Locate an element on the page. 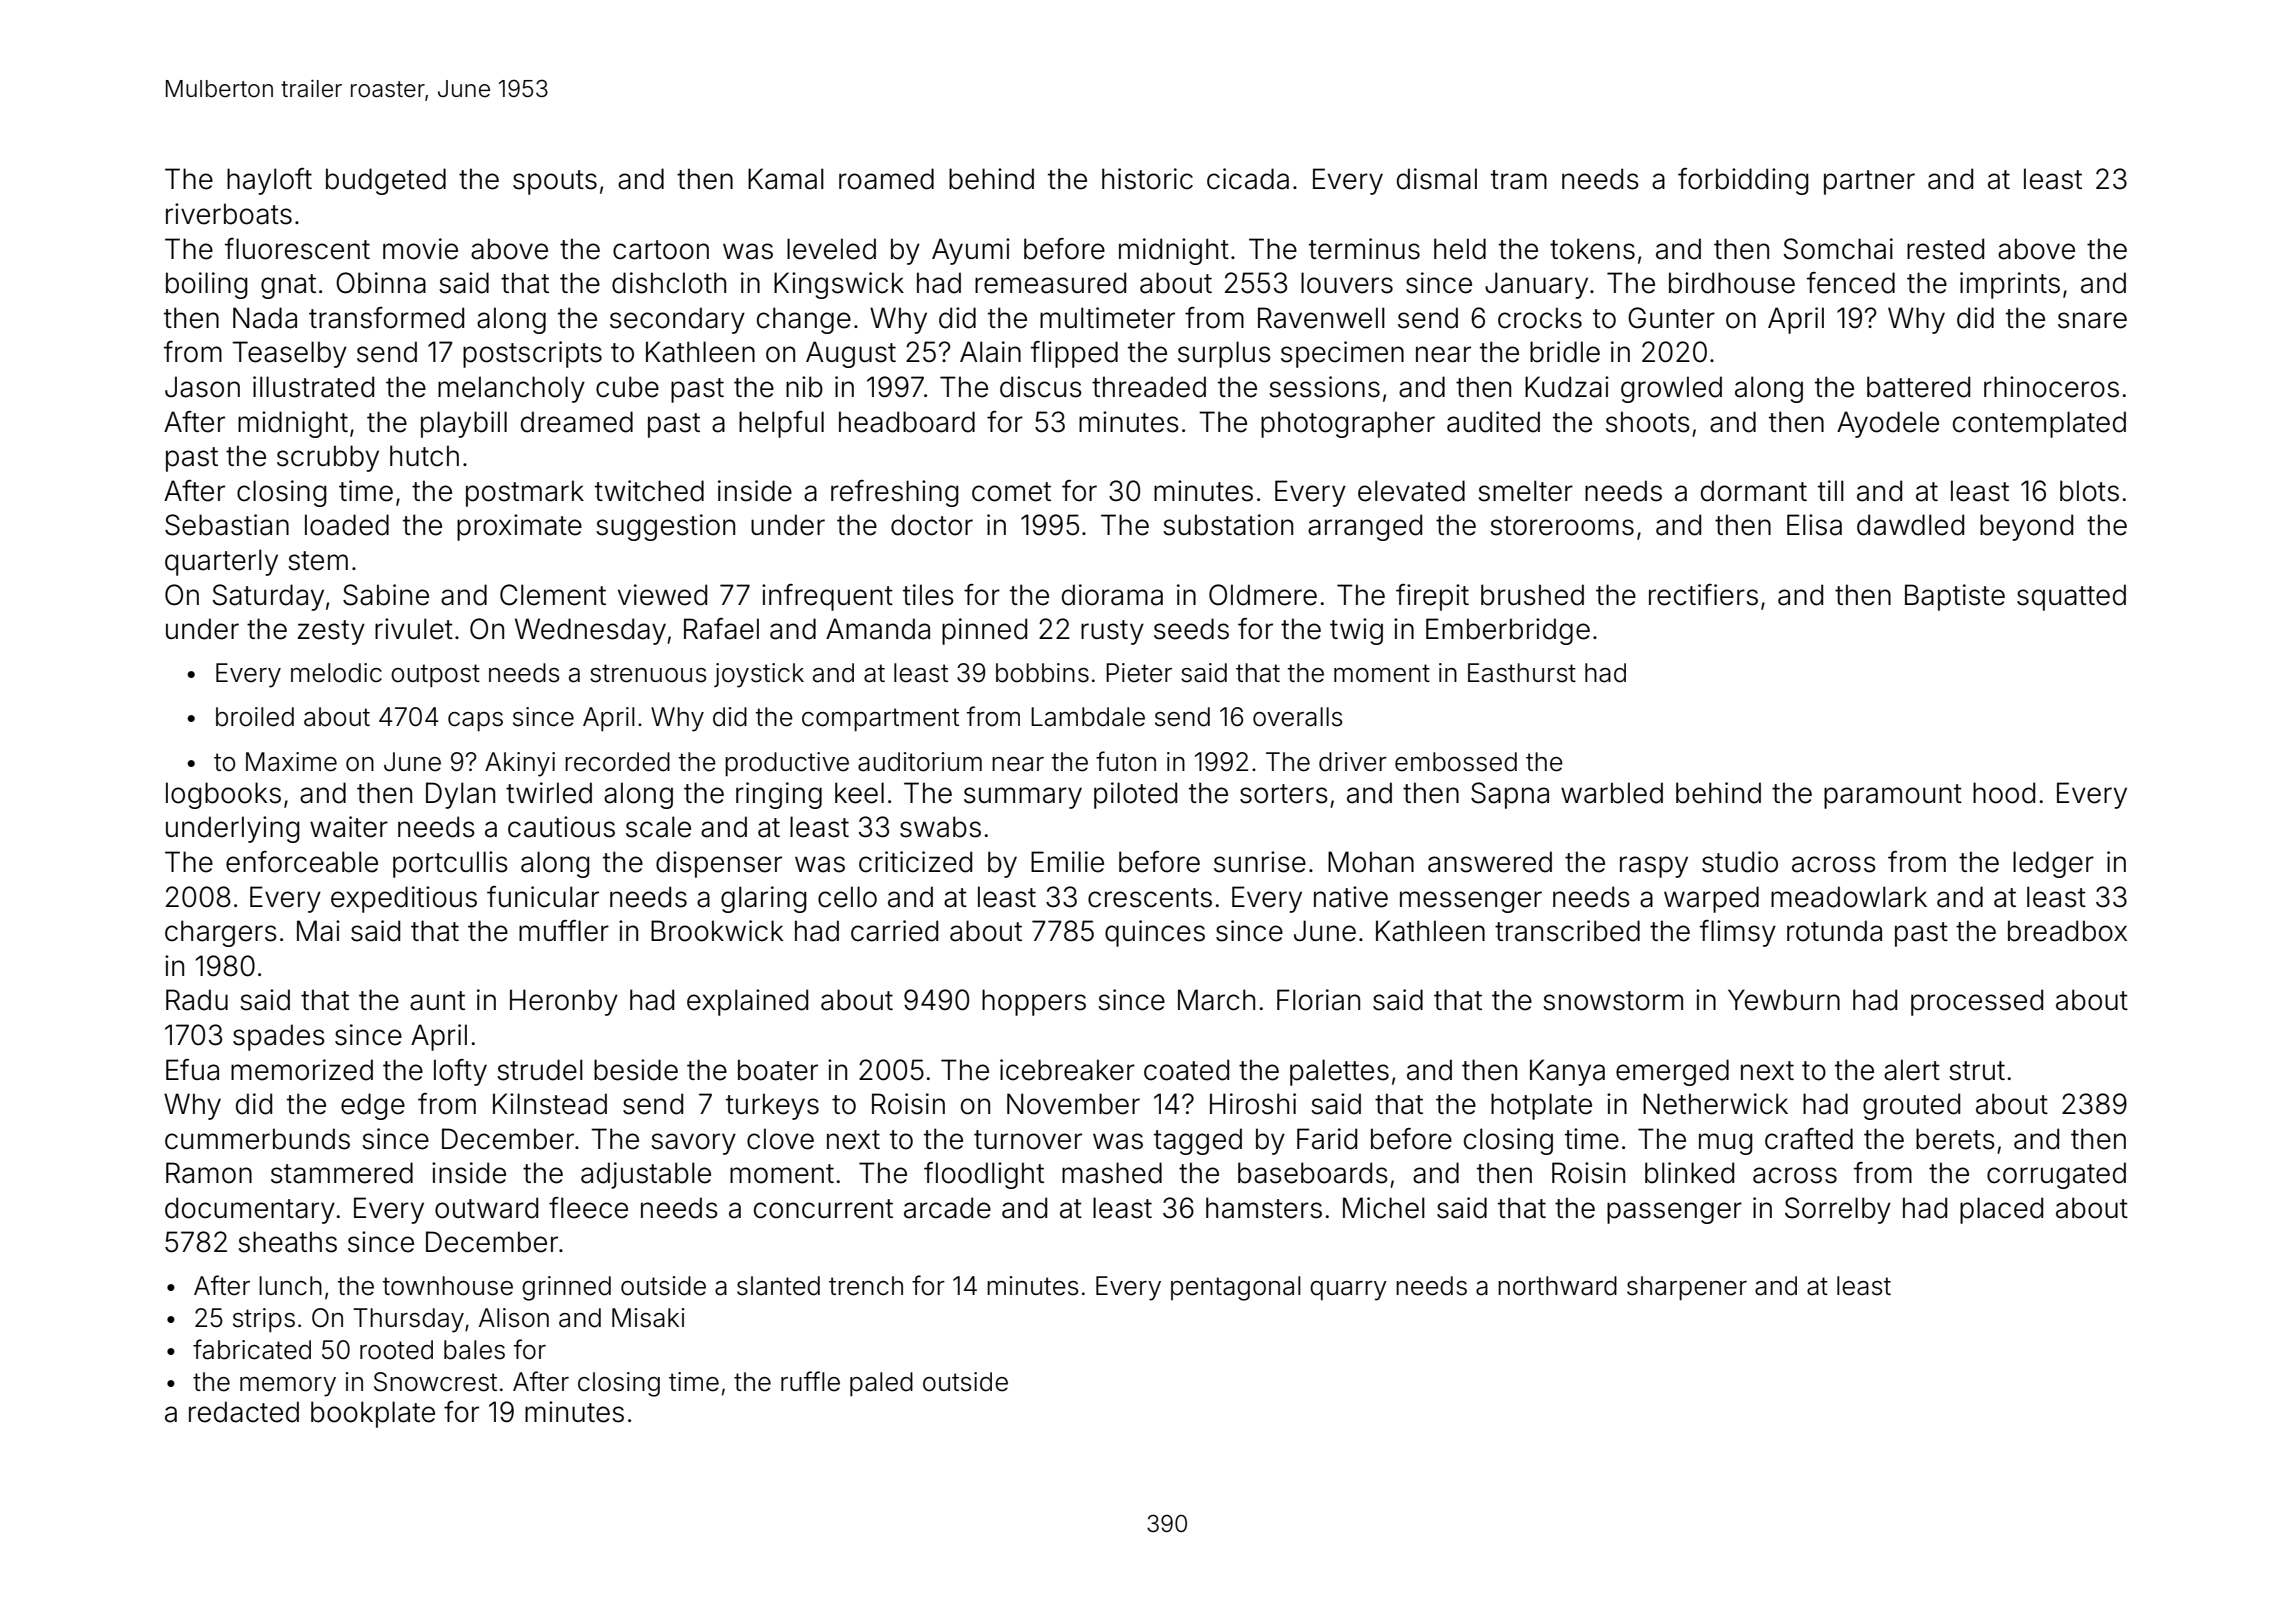 The image size is (2292, 1620). zesty is located at coordinates (331, 632).
